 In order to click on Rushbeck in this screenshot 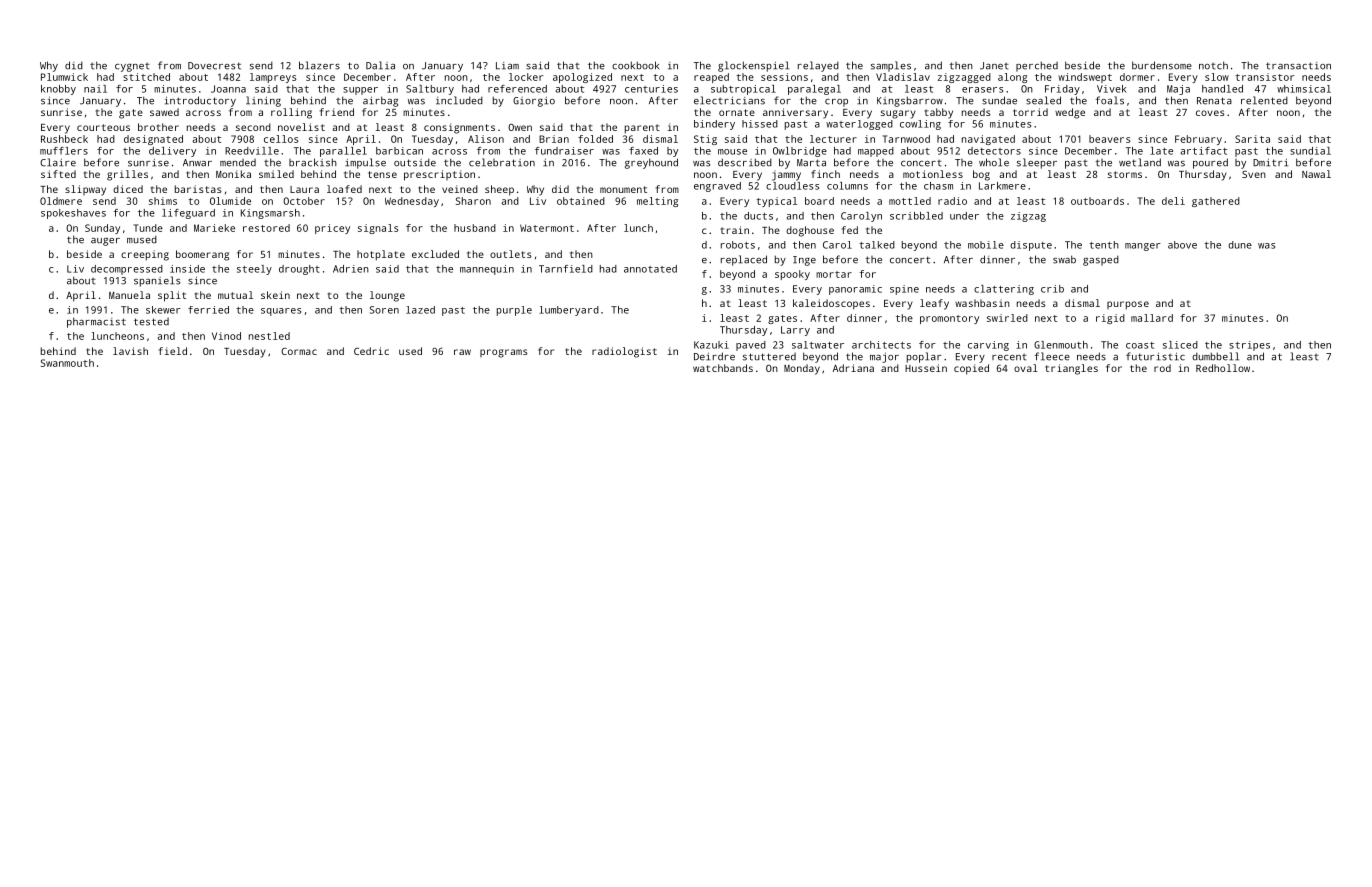, I will do `click(64, 139)`.
